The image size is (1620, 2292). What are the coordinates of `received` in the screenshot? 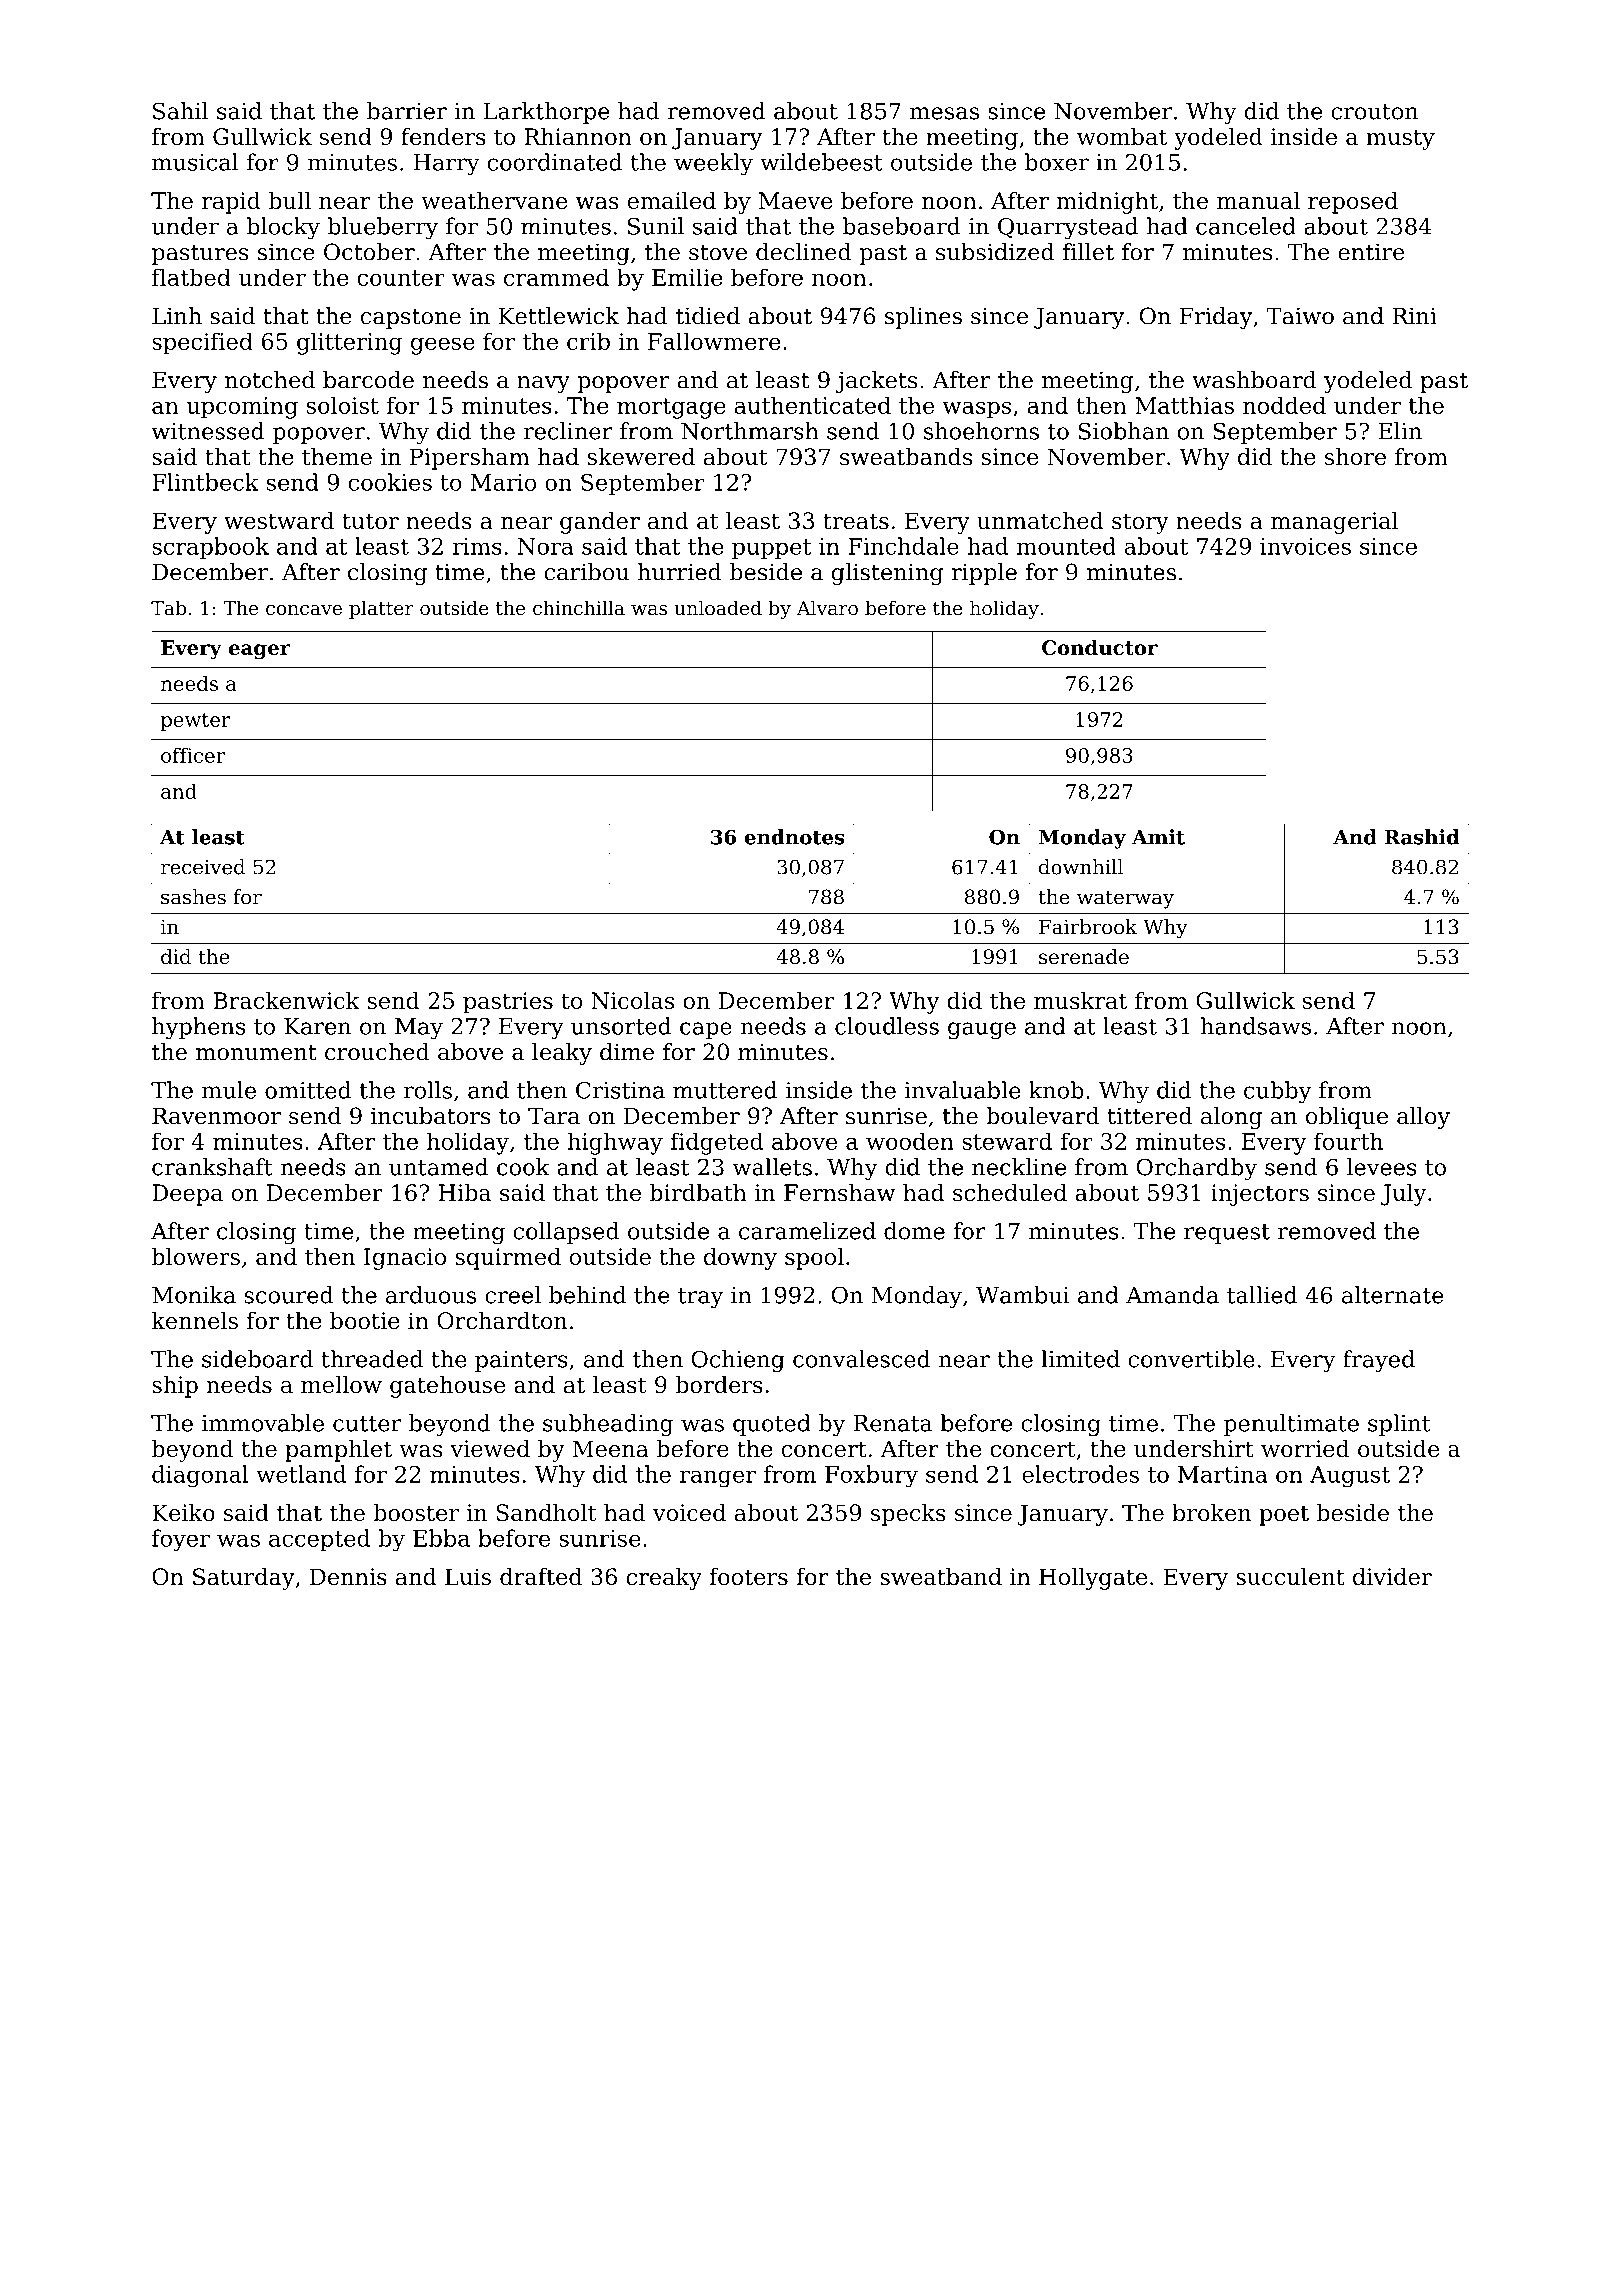 It's located at (203, 867).
